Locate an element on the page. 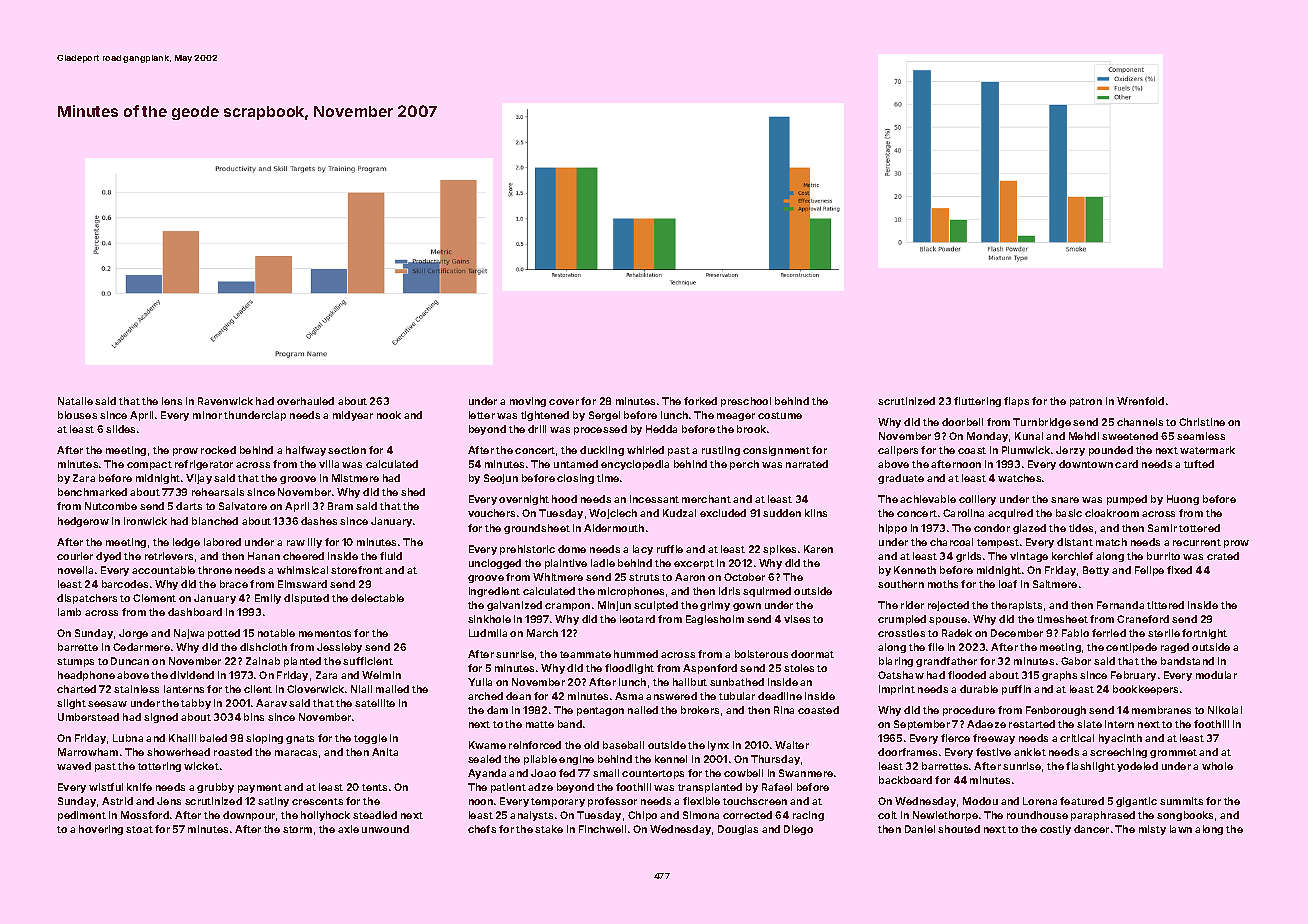 The width and height of the image is (1308, 924). preschool is located at coordinates (746, 402).
